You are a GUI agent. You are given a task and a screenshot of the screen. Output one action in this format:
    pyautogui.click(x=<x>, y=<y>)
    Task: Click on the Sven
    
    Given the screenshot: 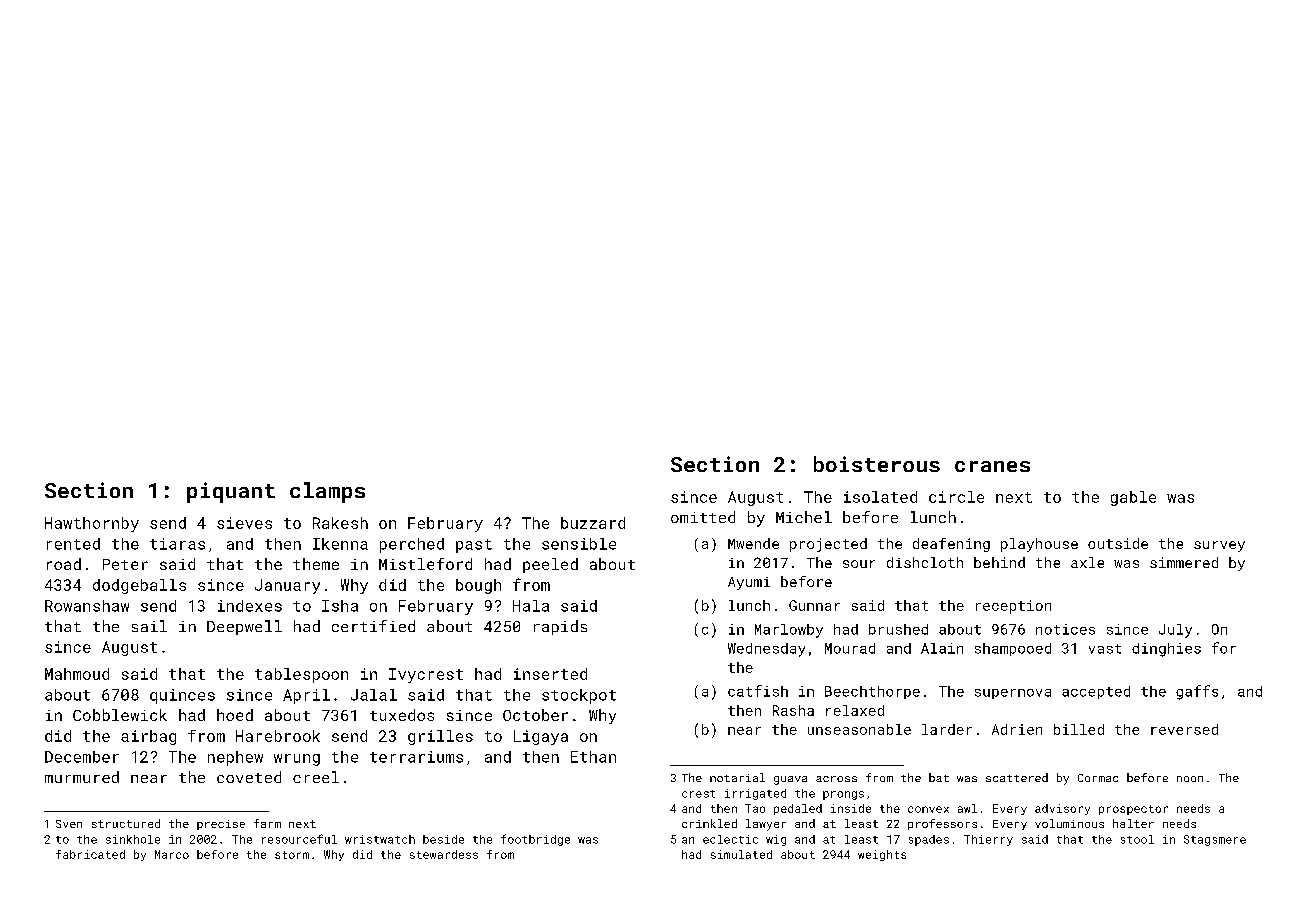 What is the action you would take?
    pyautogui.click(x=69, y=824)
